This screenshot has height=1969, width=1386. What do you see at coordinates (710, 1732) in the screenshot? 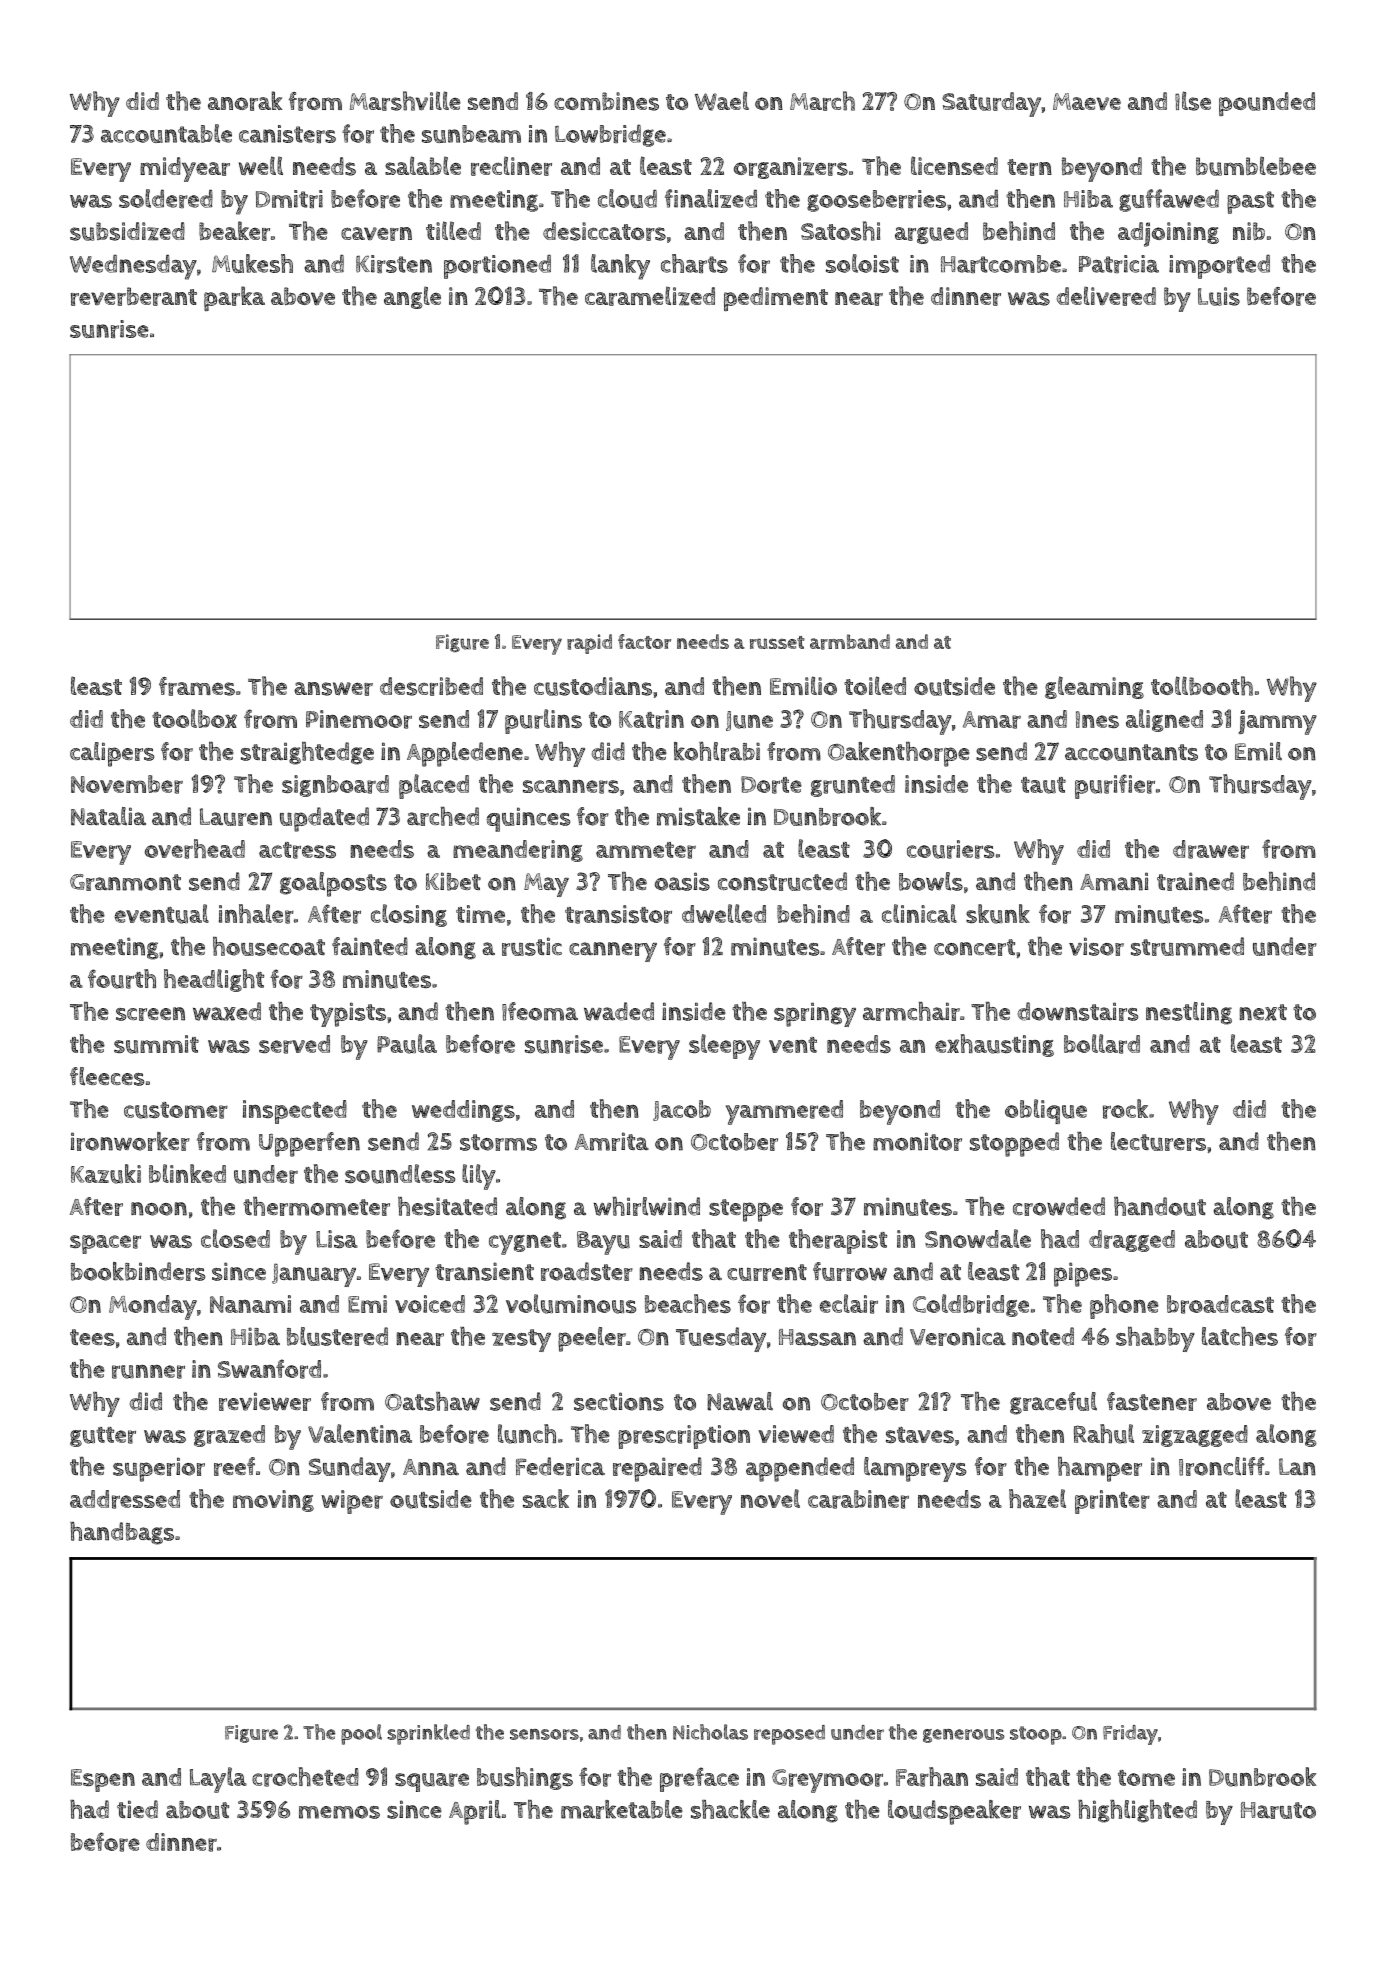
I see `Nicholas` at bounding box center [710, 1732].
